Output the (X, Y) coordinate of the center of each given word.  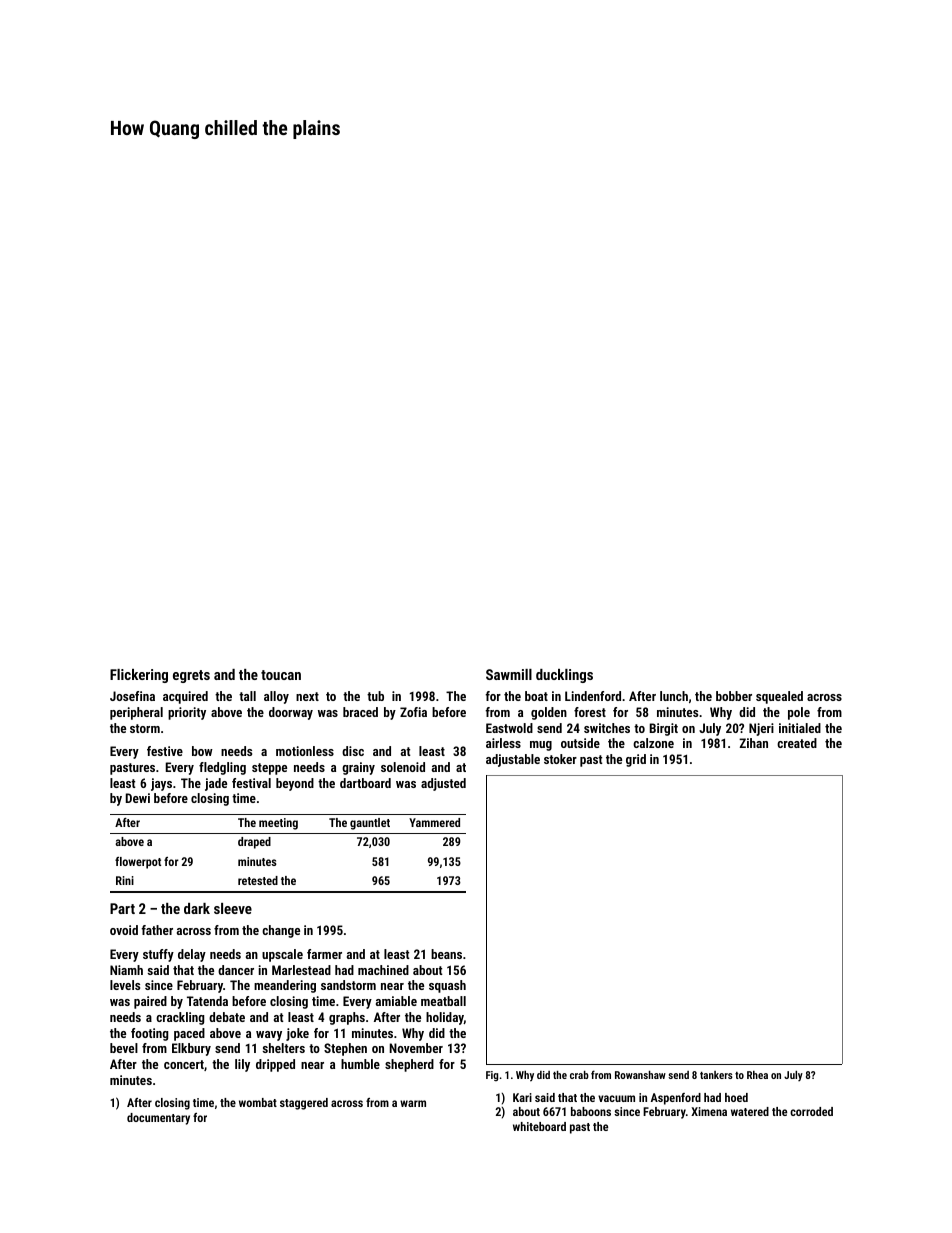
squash (447, 986)
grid (636, 760)
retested (258, 880)
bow (202, 751)
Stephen (345, 1049)
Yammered (434, 822)
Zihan (753, 743)
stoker (560, 759)
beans (446, 954)
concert (184, 1064)
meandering (285, 986)
